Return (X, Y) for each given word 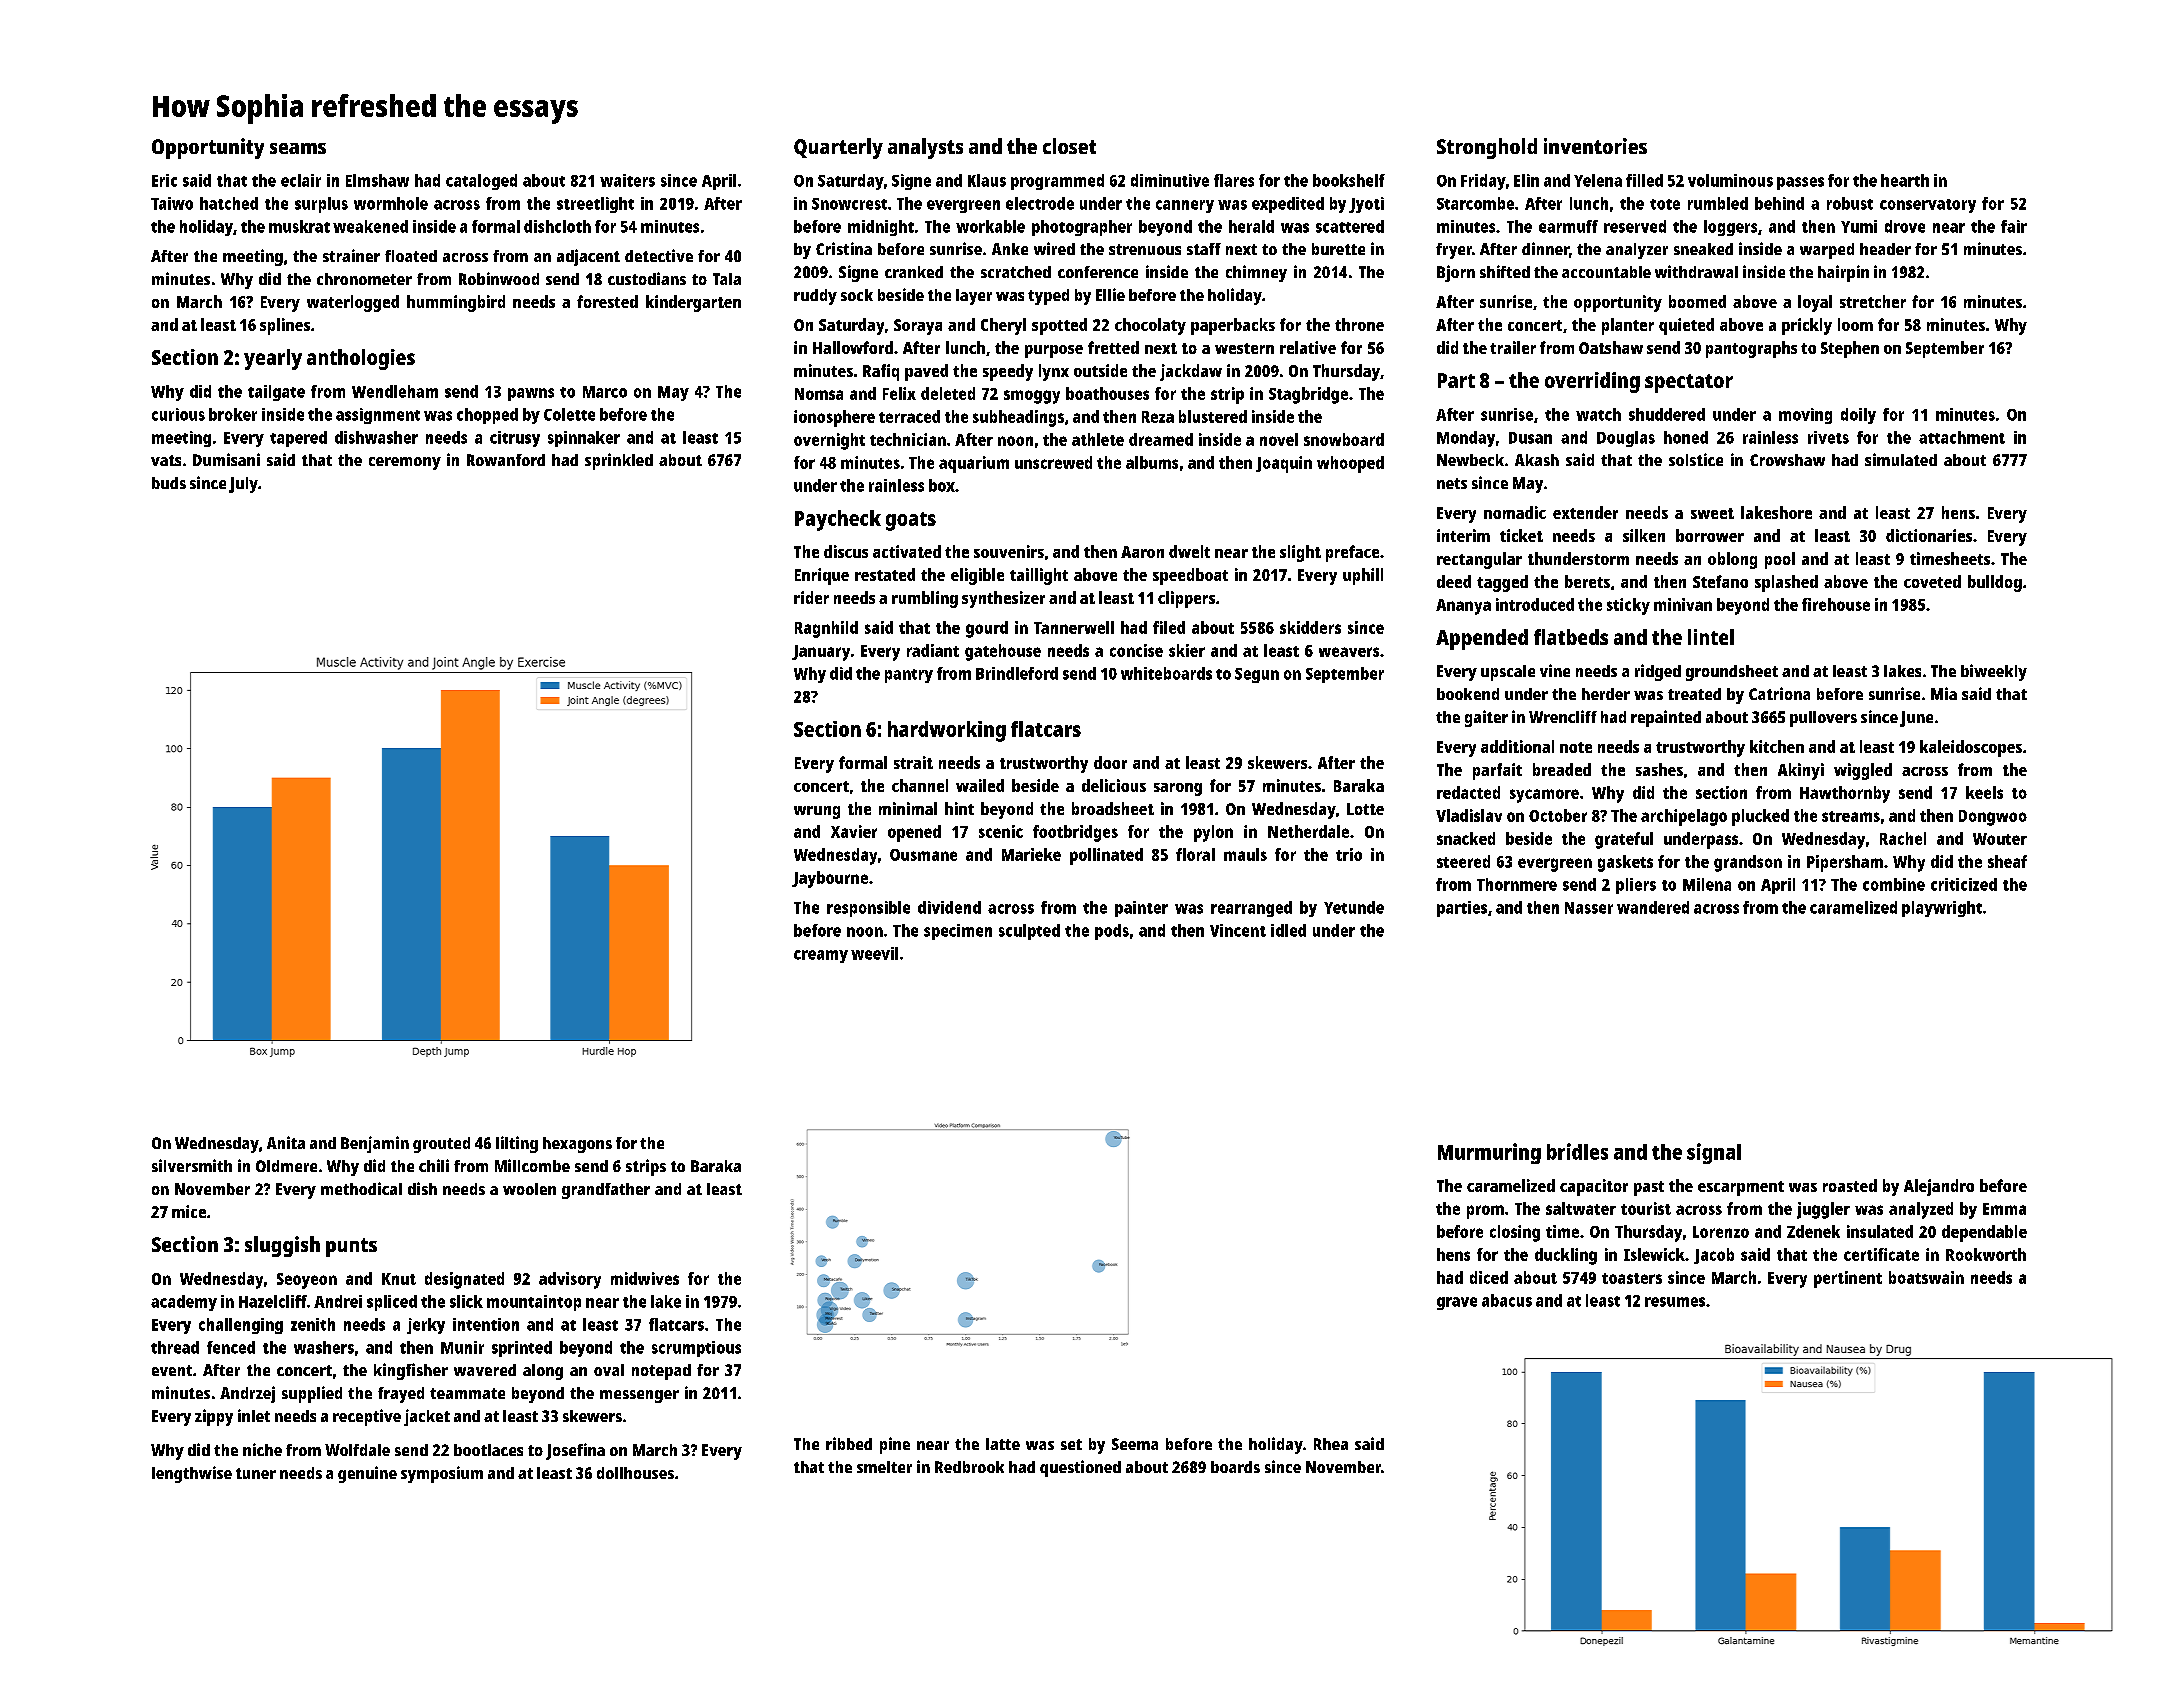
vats (166, 460)
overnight (829, 441)
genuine (367, 1474)
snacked (1466, 838)
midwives (645, 1278)
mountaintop (534, 1303)
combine (1894, 884)
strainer (351, 255)
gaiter (1486, 718)
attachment (1962, 437)
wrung (817, 812)
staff (1204, 249)
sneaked (1703, 249)
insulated (1880, 1231)
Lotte (1365, 809)
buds (169, 483)
